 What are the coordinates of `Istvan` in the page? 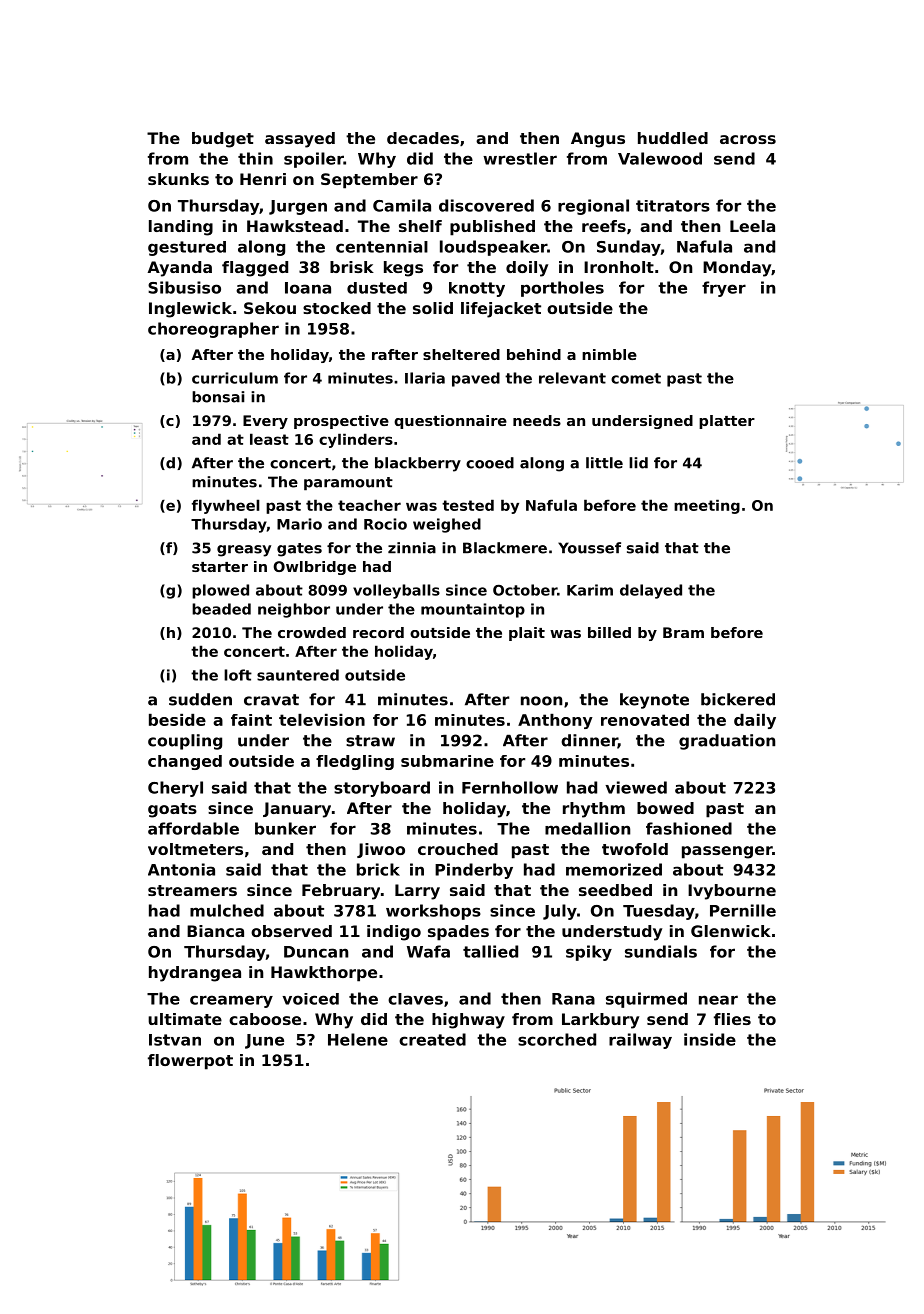 It's located at (175, 1040).
